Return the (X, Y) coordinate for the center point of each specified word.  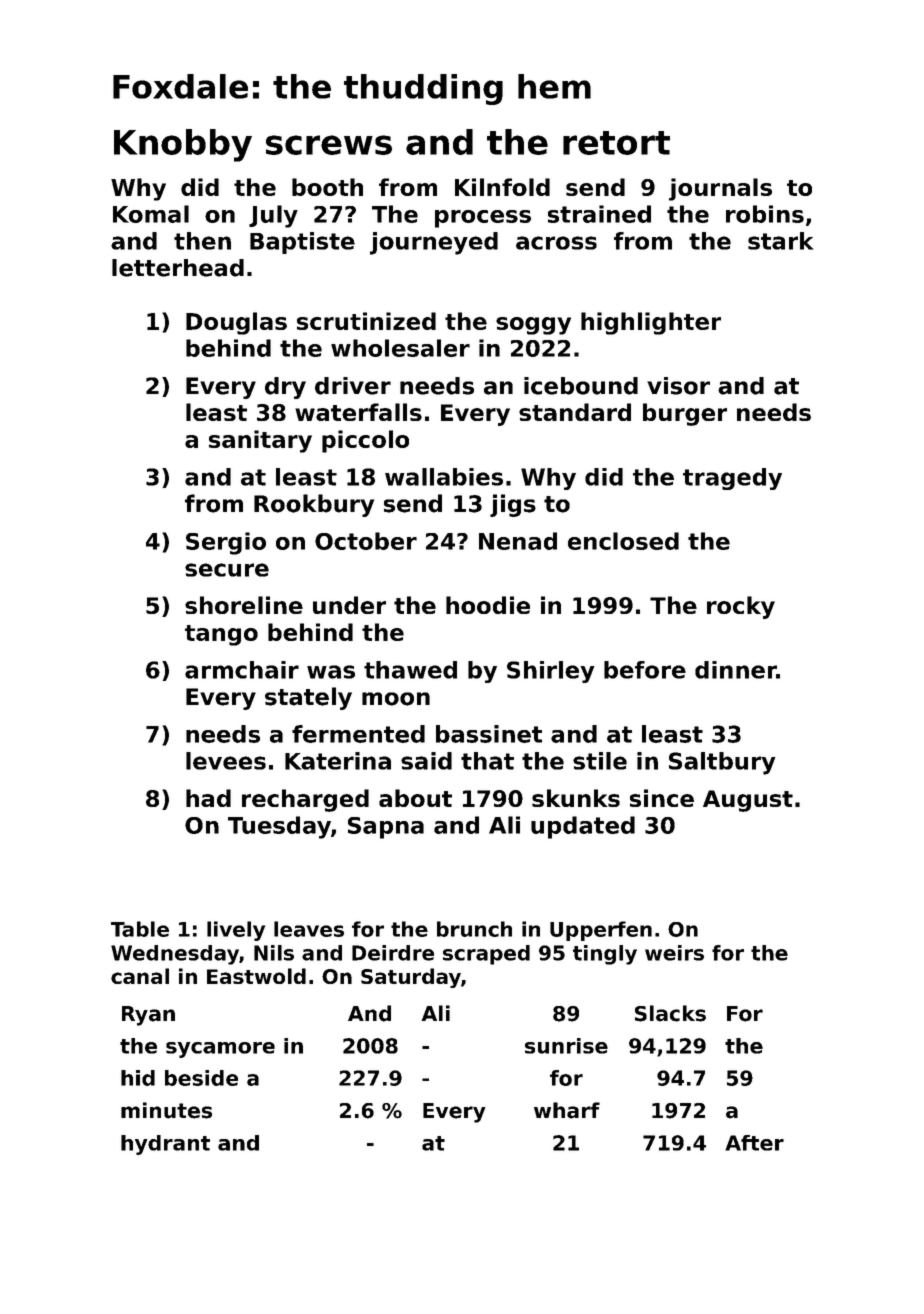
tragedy (732, 479)
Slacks (670, 1013)
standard (575, 412)
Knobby (183, 145)
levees (226, 761)
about (415, 798)
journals (720, 189)
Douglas (236, 323)
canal (140, 976)
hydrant (165, 1145)
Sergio (226, 543)
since (662, 798)
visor (678, 386)
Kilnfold (502, 187)
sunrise (566, 1046)
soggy (533, 326)
